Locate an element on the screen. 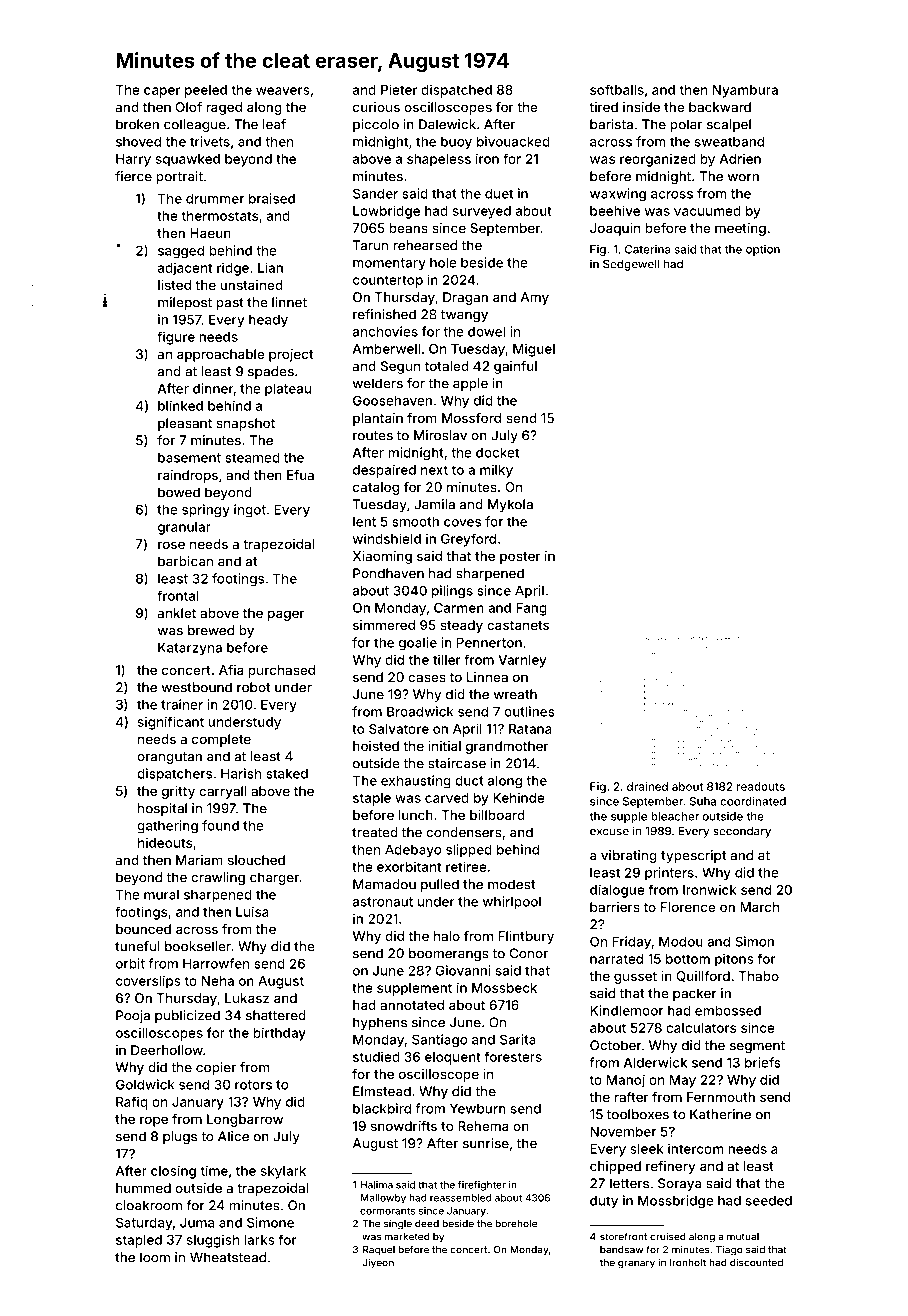 The height and width of the screenshot is (1316, 908). discounted is located at coordinates (756, 1262).
